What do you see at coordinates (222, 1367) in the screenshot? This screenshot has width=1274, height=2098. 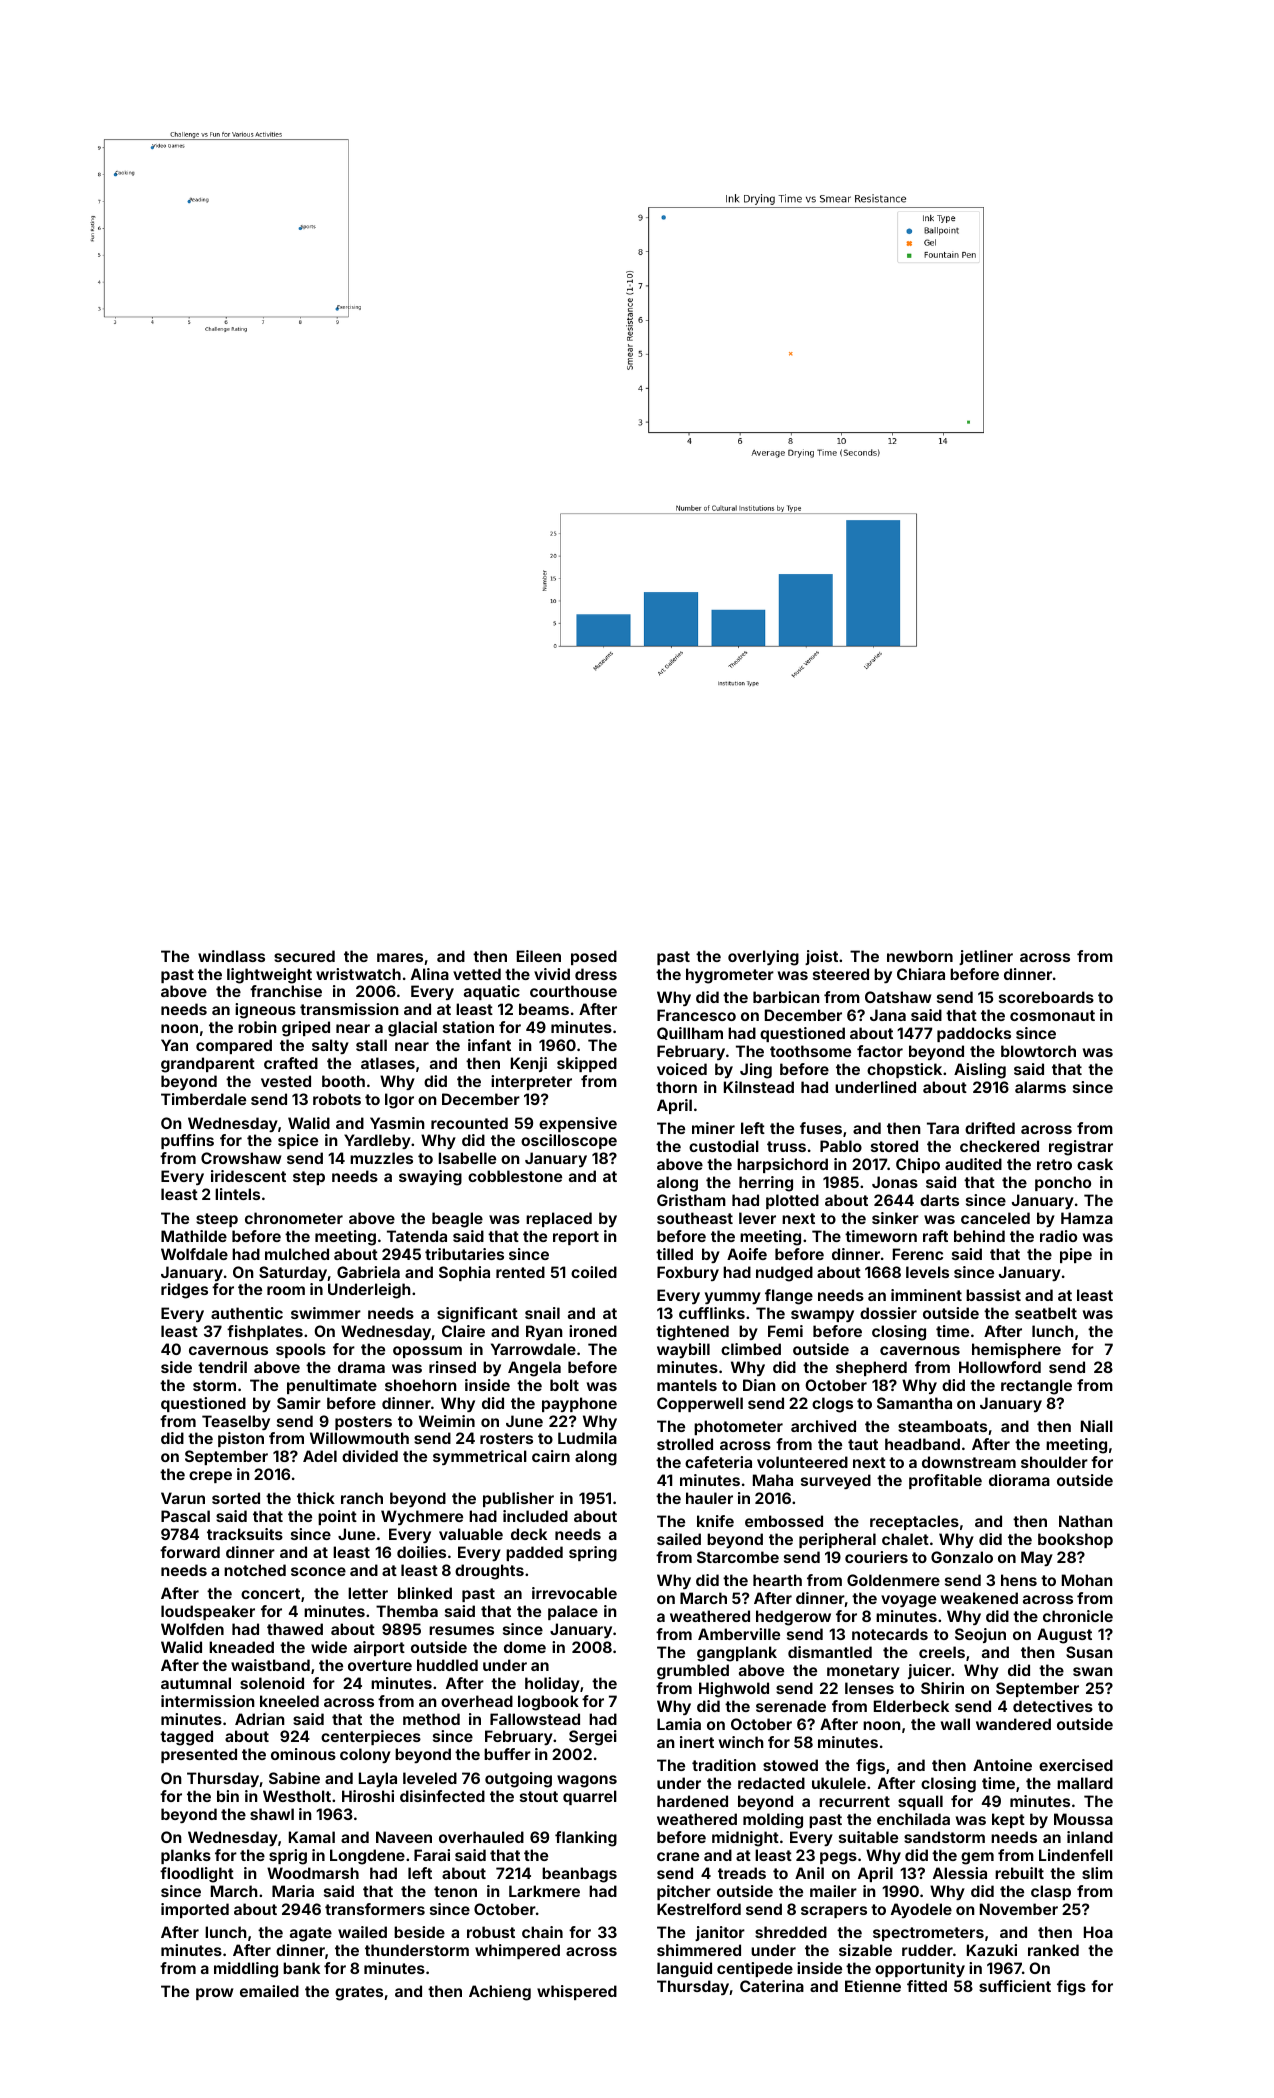 I see `tendril` at bounding box center [222, 1367].
